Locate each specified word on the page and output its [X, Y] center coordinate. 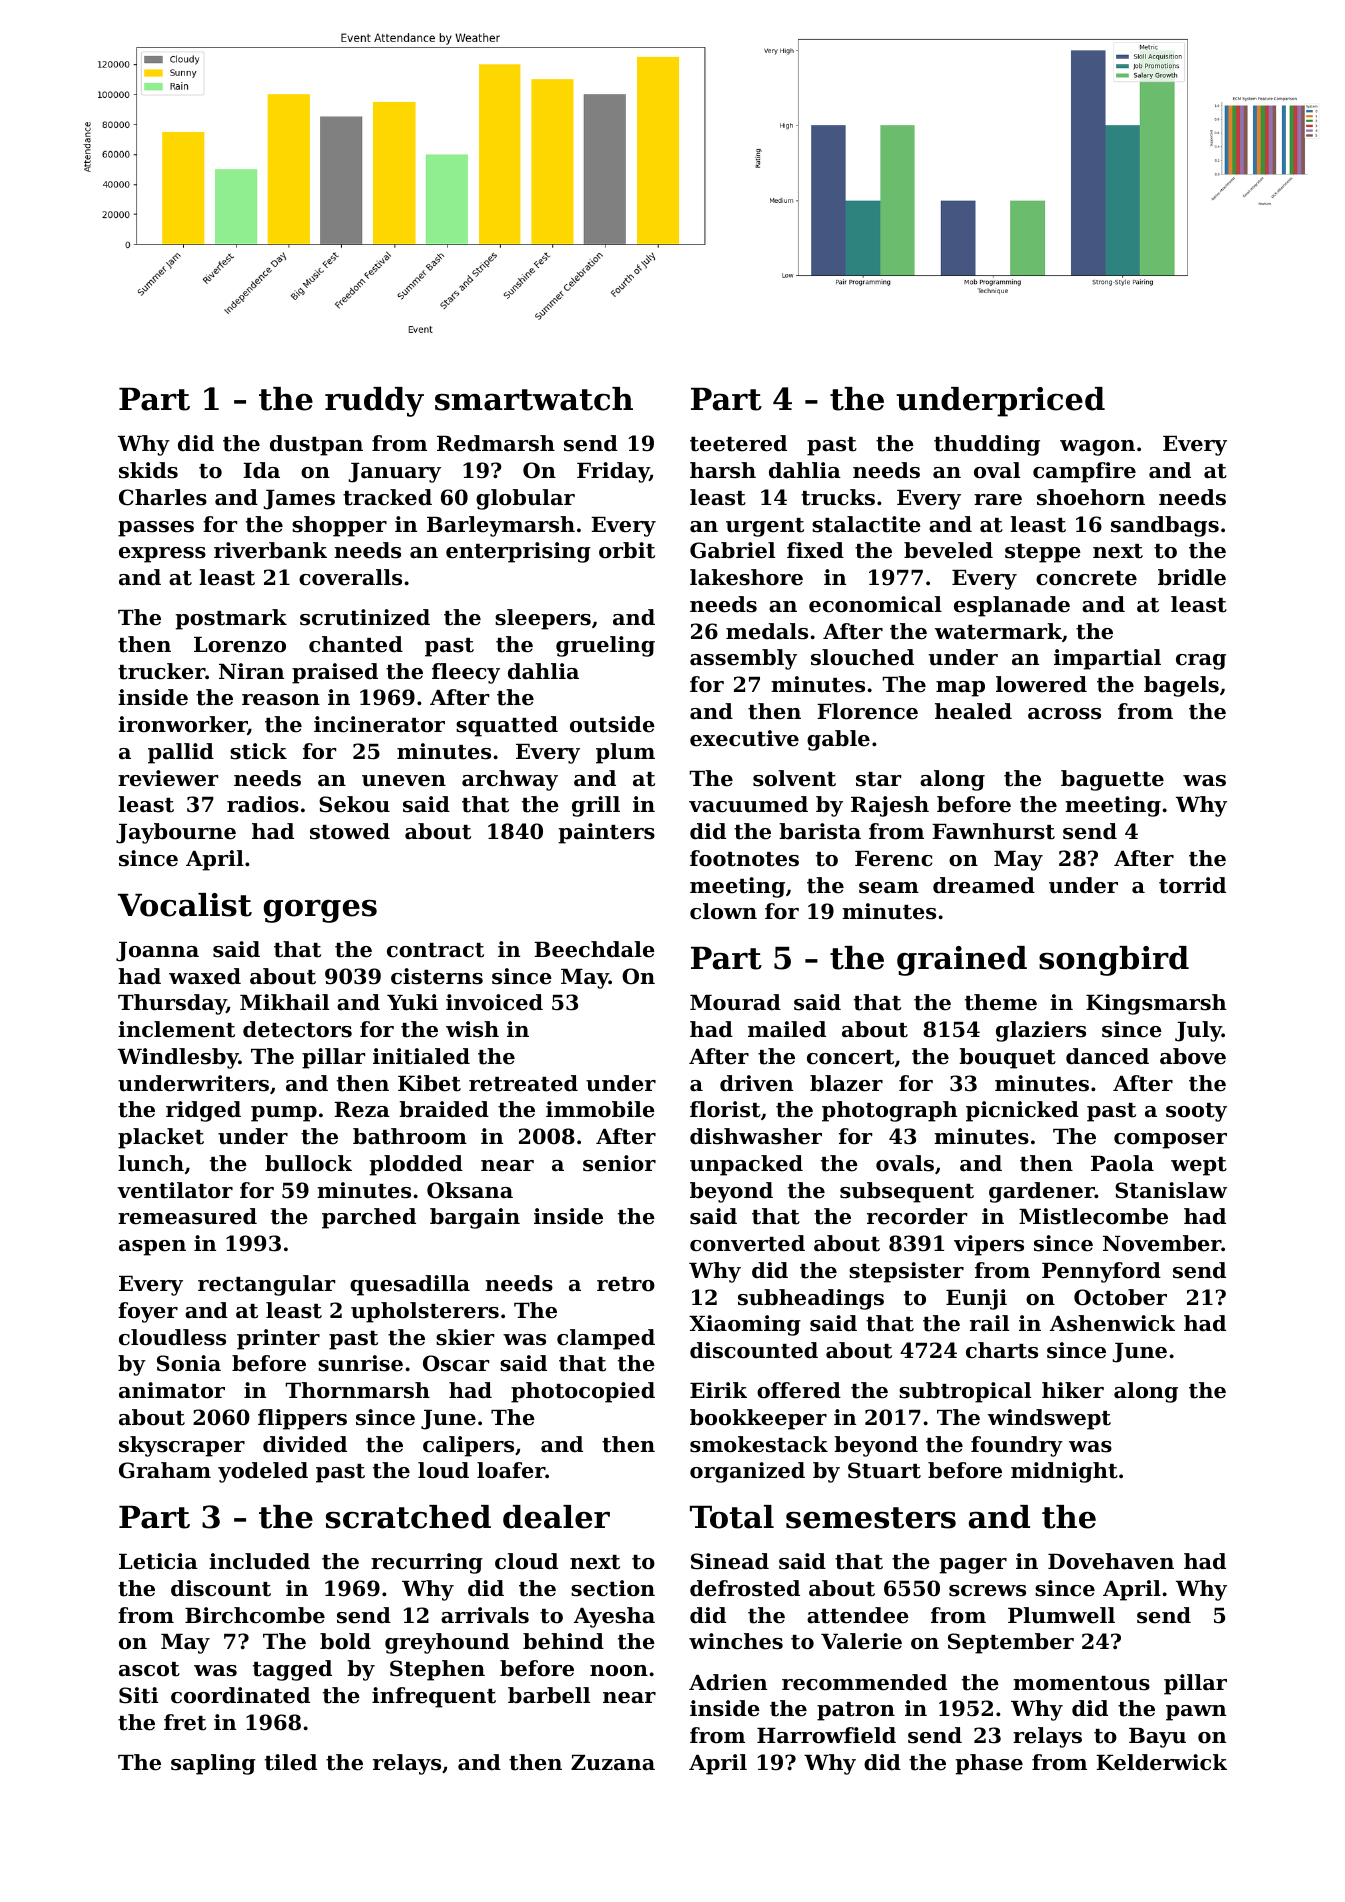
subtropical [965, 1392]
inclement [176, 1029]
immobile [600, 1109]
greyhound [447, 1643]
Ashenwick [1112, 1323]
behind [563, 1641]
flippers [302, 1419]
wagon [1097, 448]
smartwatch [534, 399]
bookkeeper [758, 1419]
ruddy [374, 402]
